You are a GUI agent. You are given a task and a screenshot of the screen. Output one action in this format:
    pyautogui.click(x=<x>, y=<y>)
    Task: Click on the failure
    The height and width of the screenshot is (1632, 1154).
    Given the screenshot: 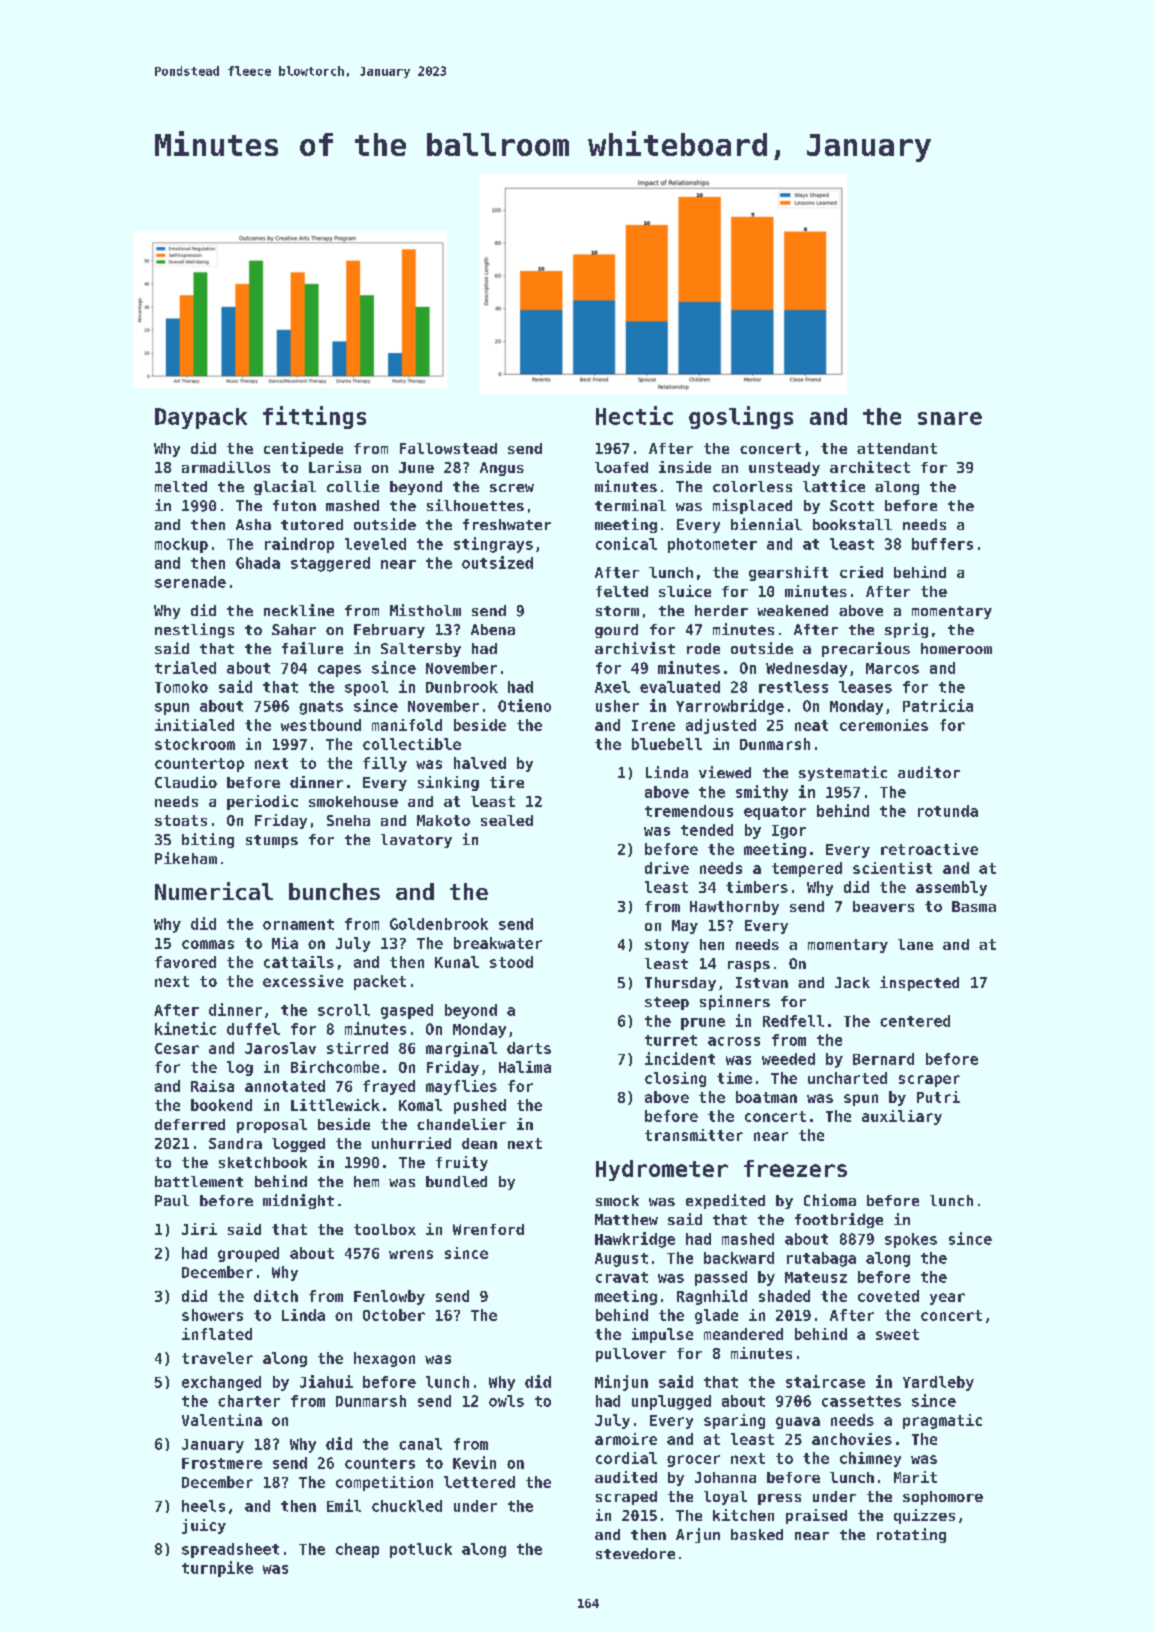 What is the action you would take?
    pyautogui.click(x=312, y=648)
